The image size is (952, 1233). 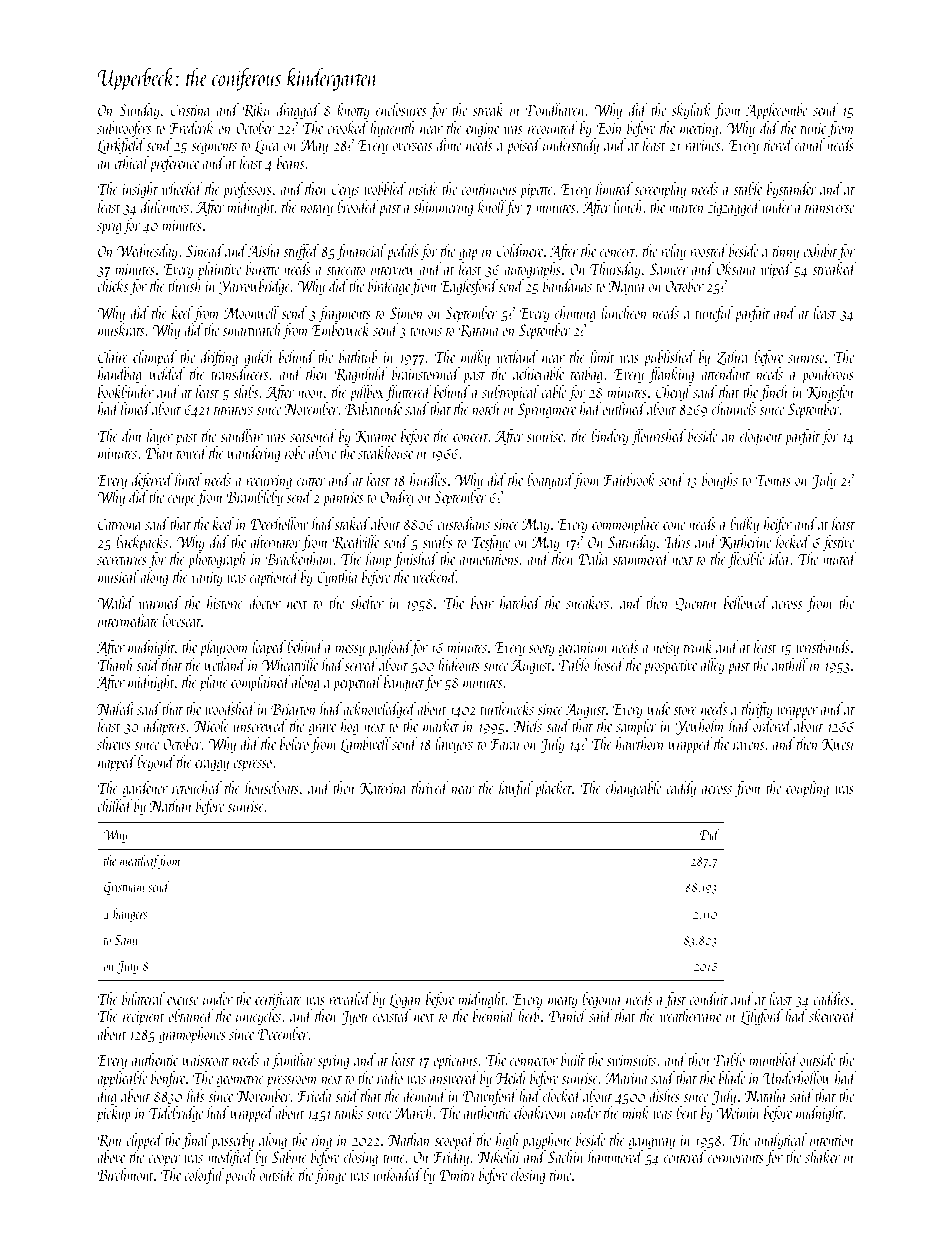 I want to click on Sunday, so click(x=139, y=111).
